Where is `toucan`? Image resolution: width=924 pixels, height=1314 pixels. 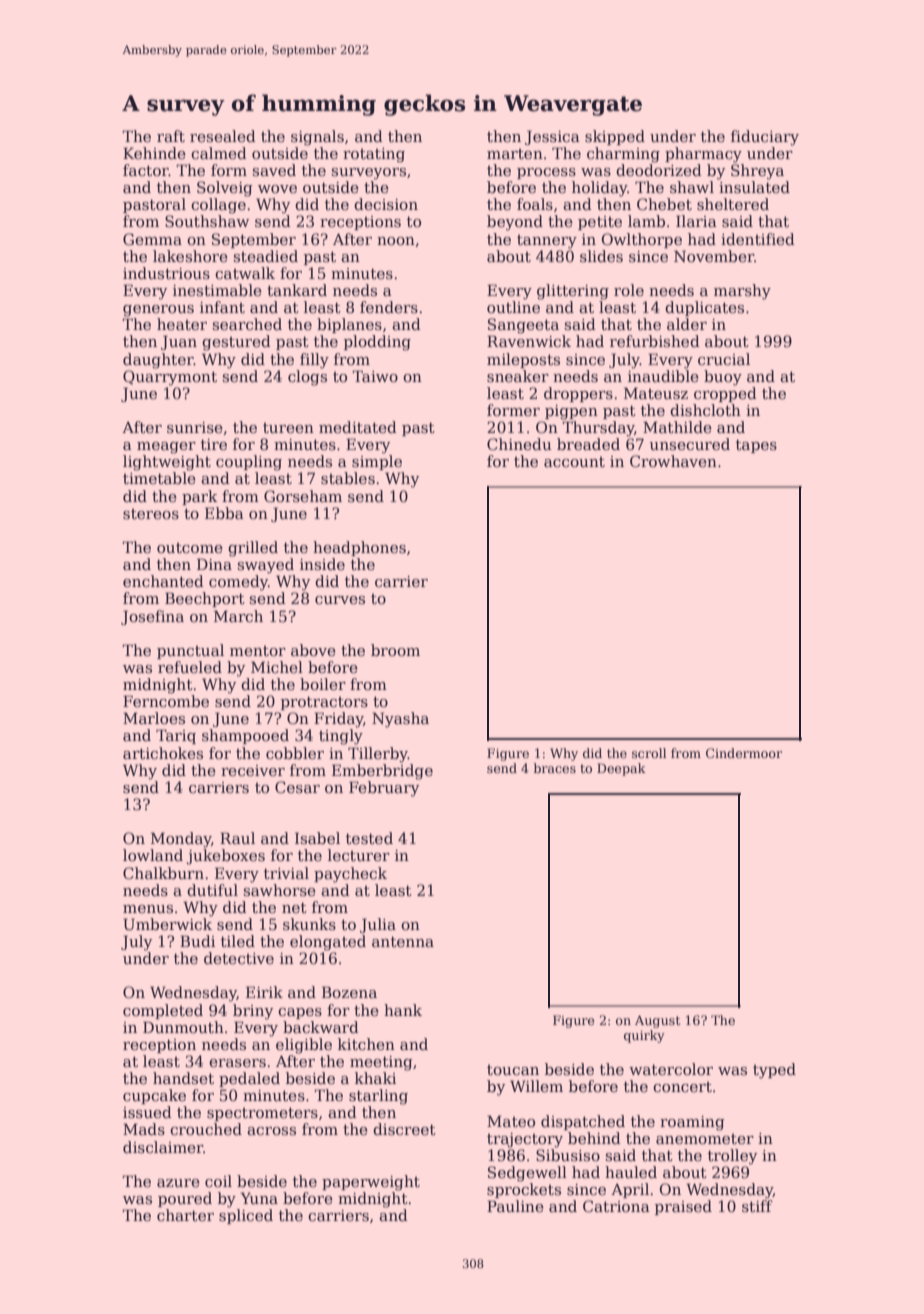 toucan is located at coordinates (513, 1070).
